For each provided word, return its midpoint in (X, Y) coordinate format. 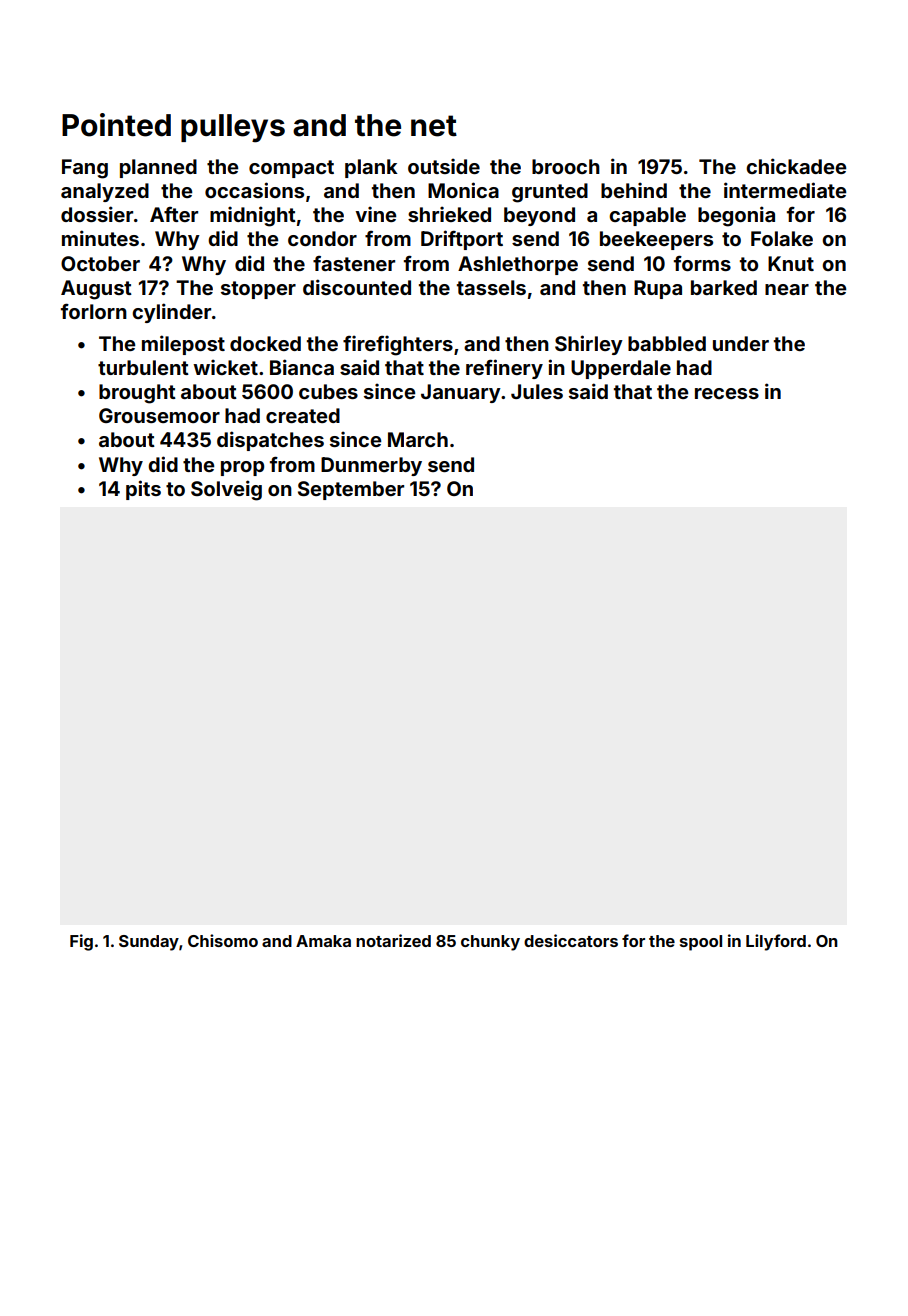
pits (143, 490)
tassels (491, 287)
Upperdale (621, 369)
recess (727, 393)
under (741, 343)
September (351, 490)
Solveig (226, 490)
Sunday (149, 943)
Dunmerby (371, 466)
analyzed (105, 192)
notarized (393, 940)
